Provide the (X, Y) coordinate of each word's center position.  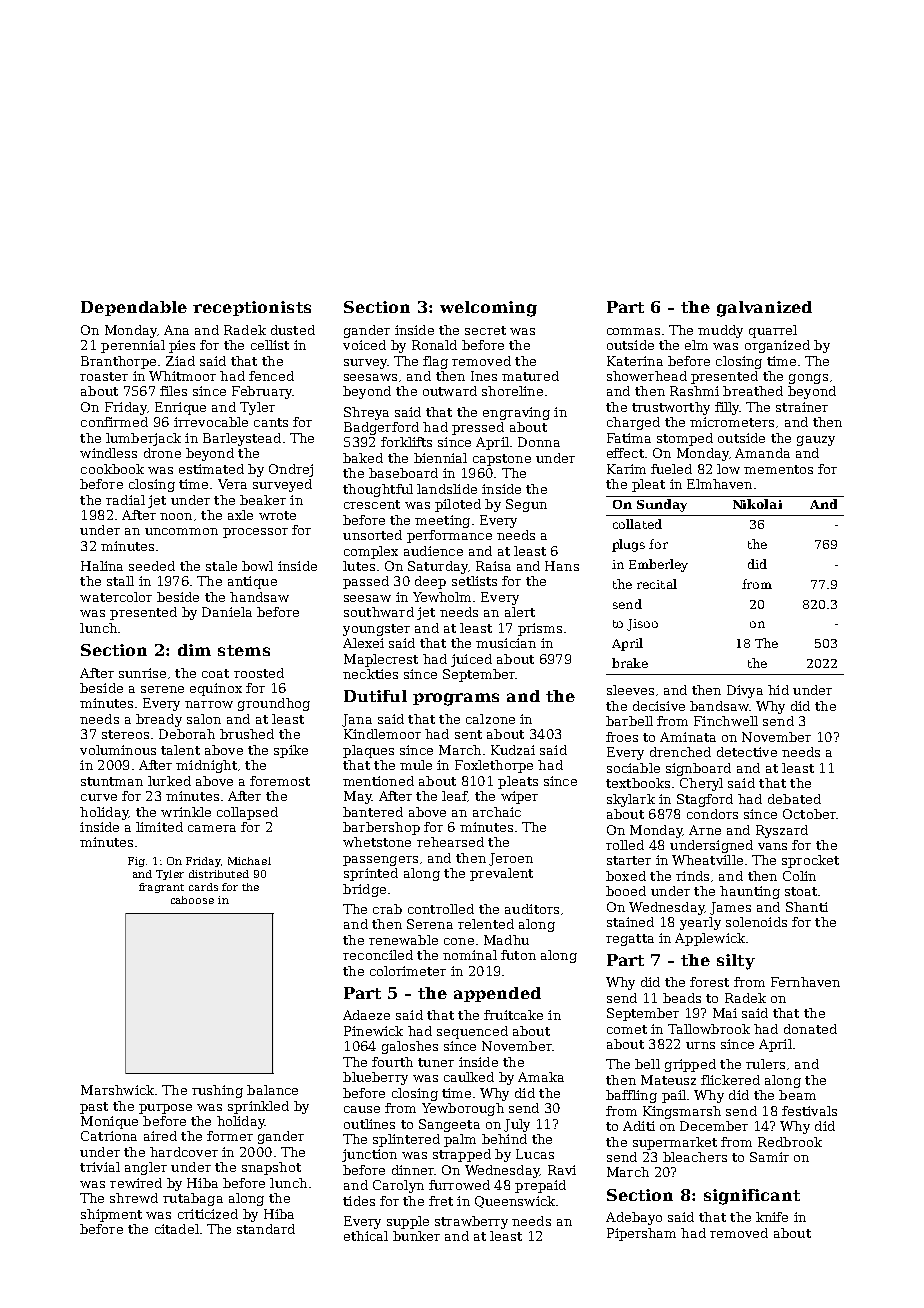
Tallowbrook (709, 1029)
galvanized (764, 309)
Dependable (134, 308)
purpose (165, 1109)
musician (506, 643)
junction (369, 1155)
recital (657, 584)
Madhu (506, 940)
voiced (364, 345)
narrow (209, 704)
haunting (750, 892)
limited (159, 827)
